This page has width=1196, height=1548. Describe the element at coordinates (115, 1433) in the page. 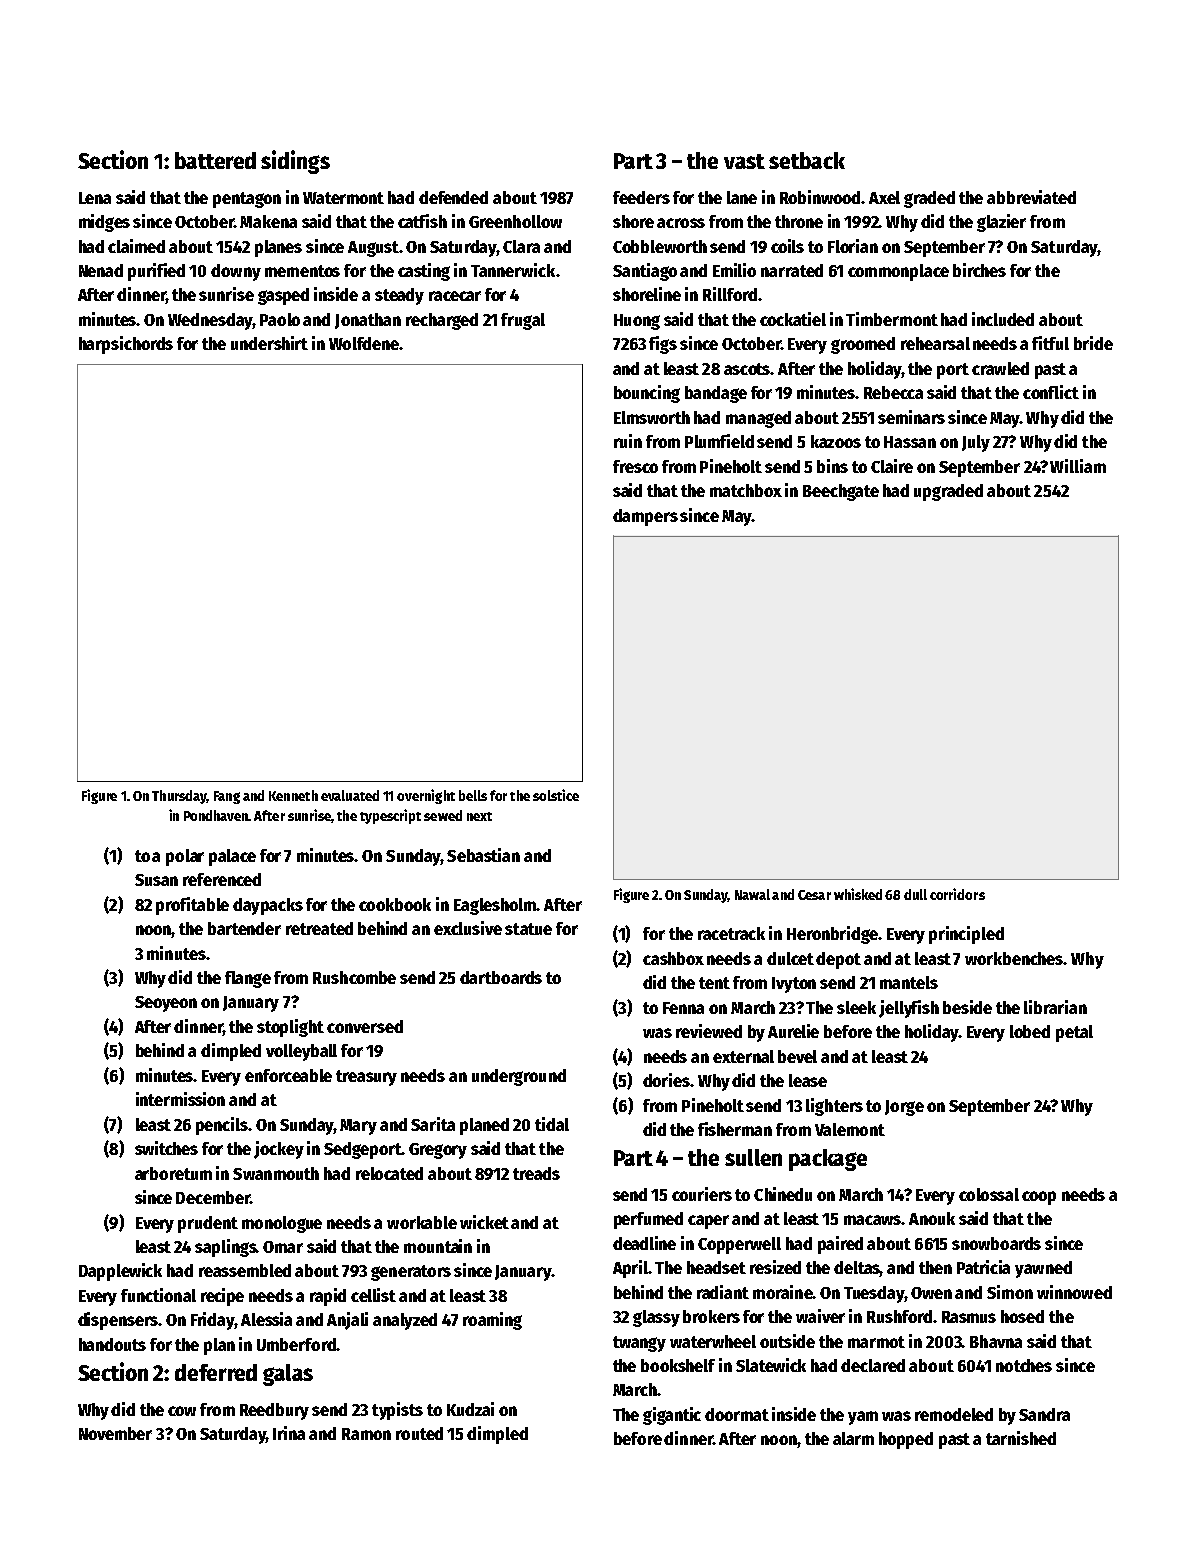

I see `November` at that location.
